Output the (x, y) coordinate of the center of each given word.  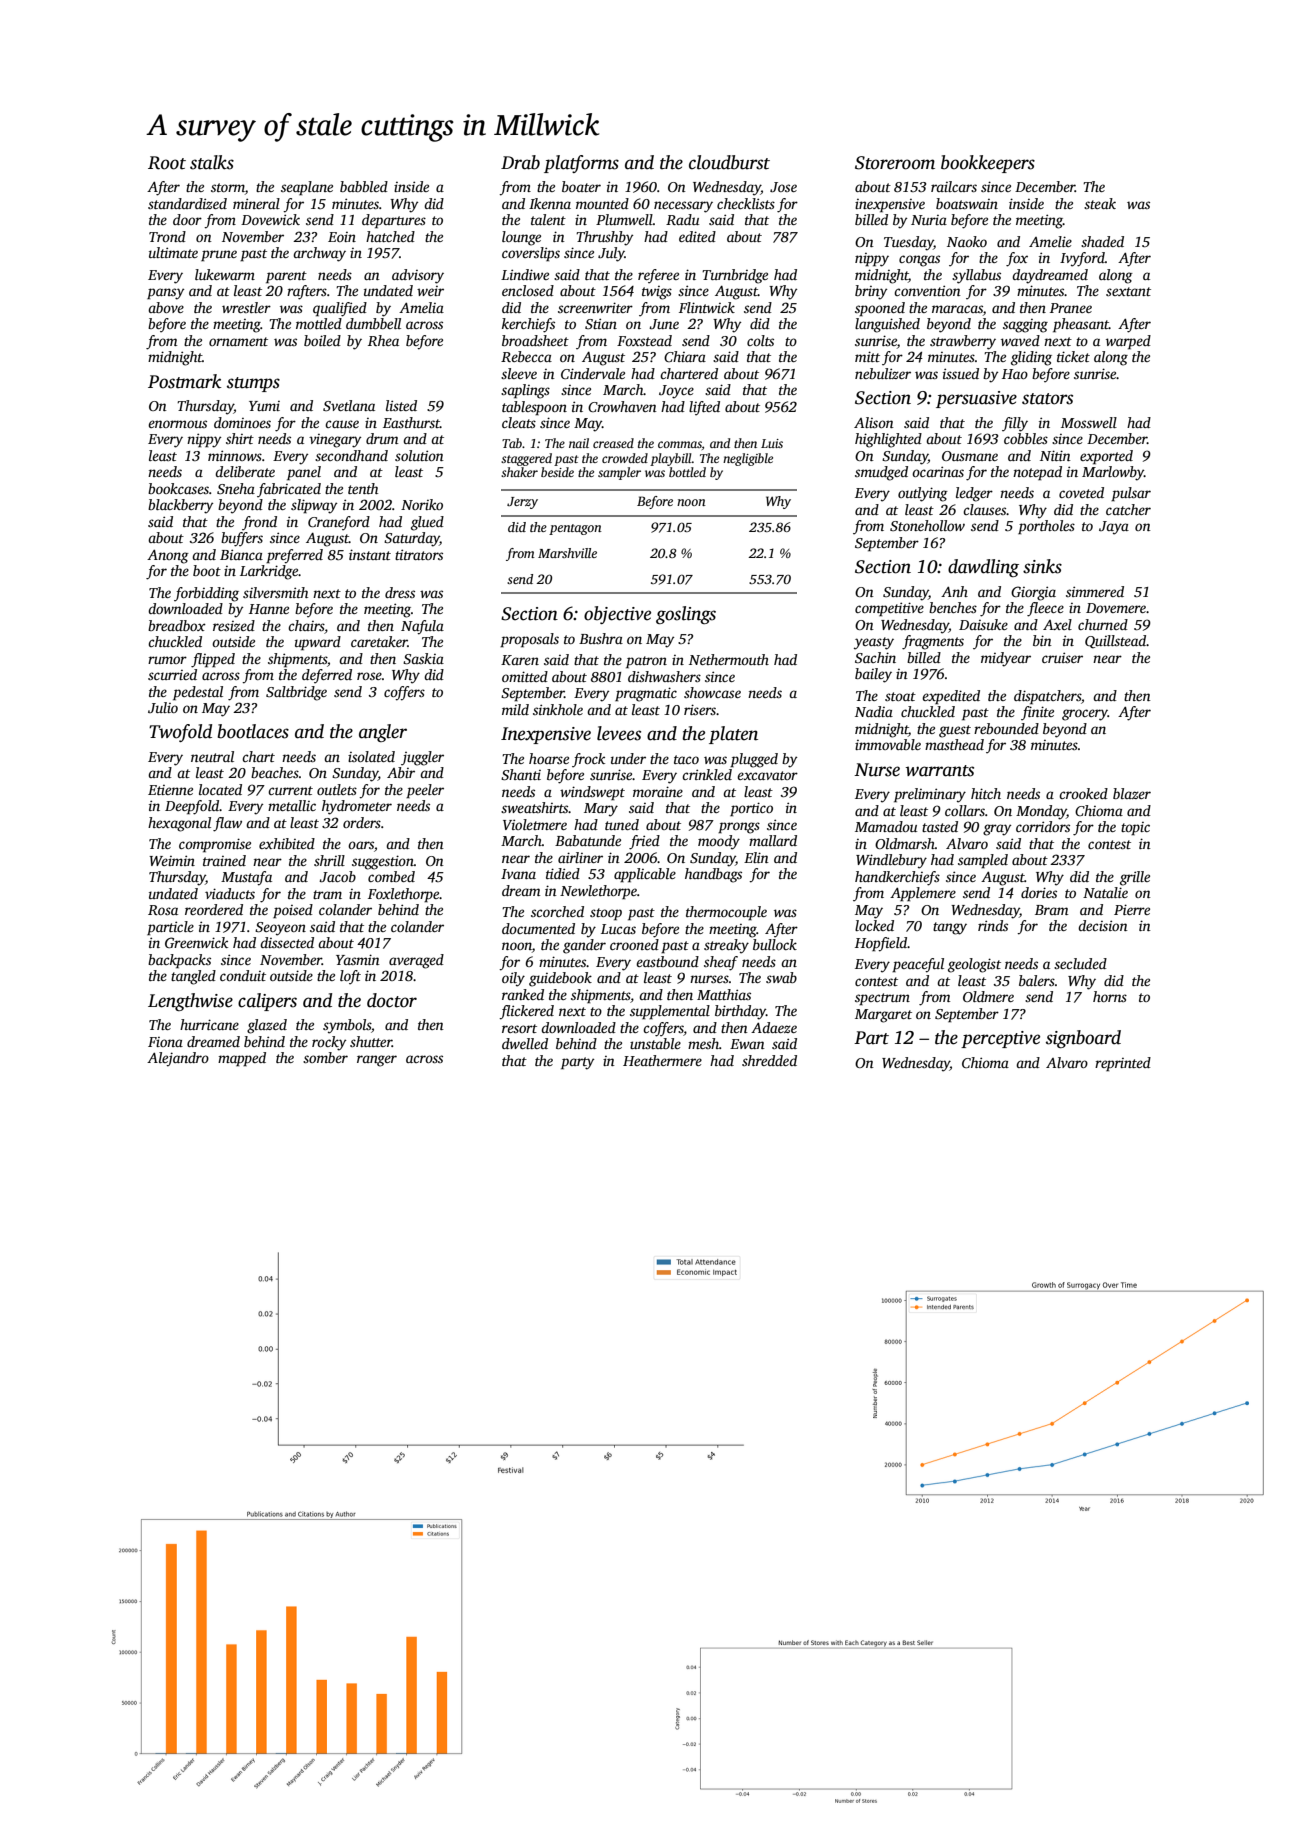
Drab (520, 162)
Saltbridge (296, 693)
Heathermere (662, 1060)
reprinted (1123, 1064)
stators (1047, 399)
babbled (364, 186)
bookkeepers (988, 164)
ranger (377, 1061)
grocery (1085, 715)
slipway (314, 506)
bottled (687, 472)
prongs (739, 828)
